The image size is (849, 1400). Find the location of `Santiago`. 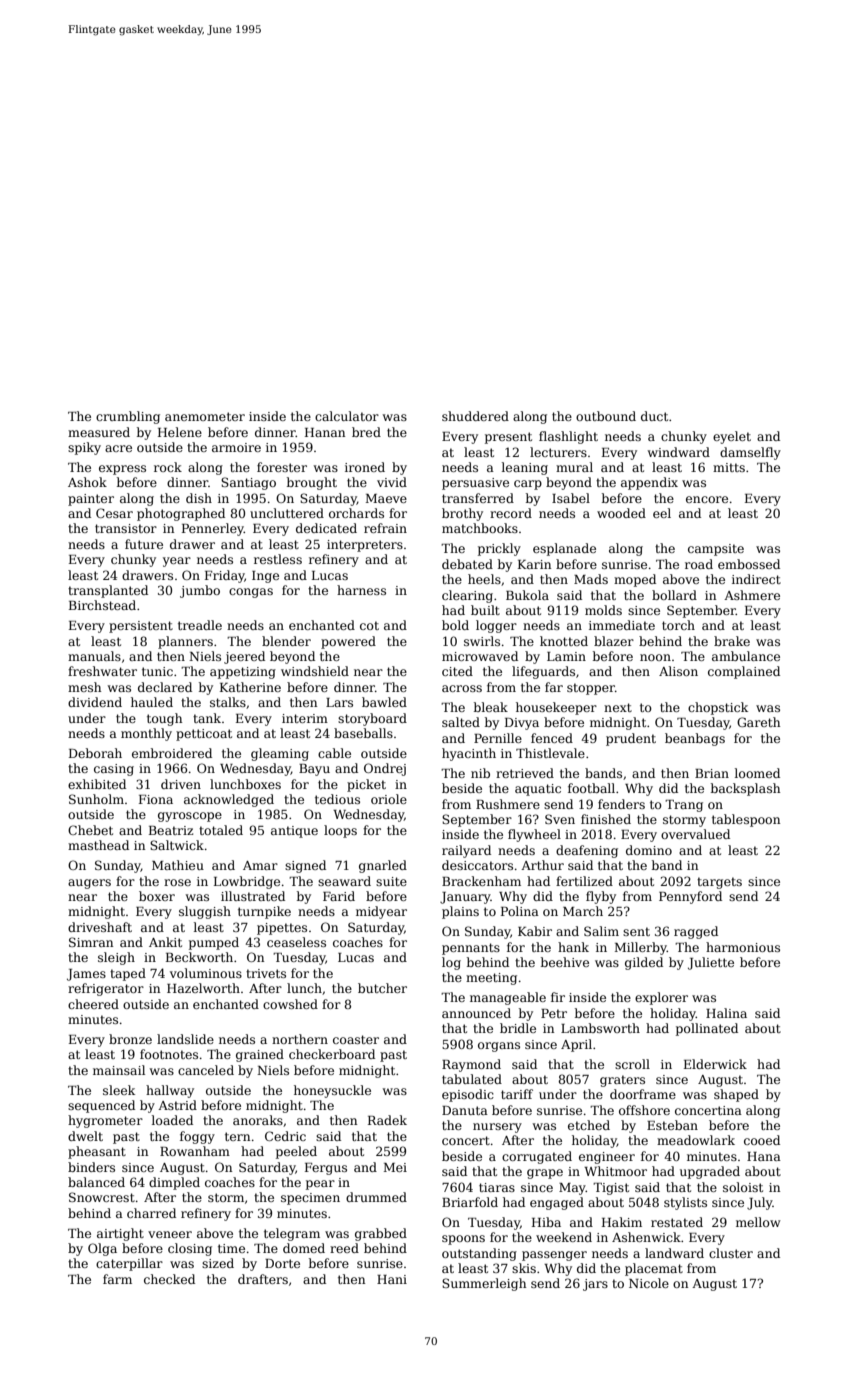

Santiago is located at coordinates (248, 483).
